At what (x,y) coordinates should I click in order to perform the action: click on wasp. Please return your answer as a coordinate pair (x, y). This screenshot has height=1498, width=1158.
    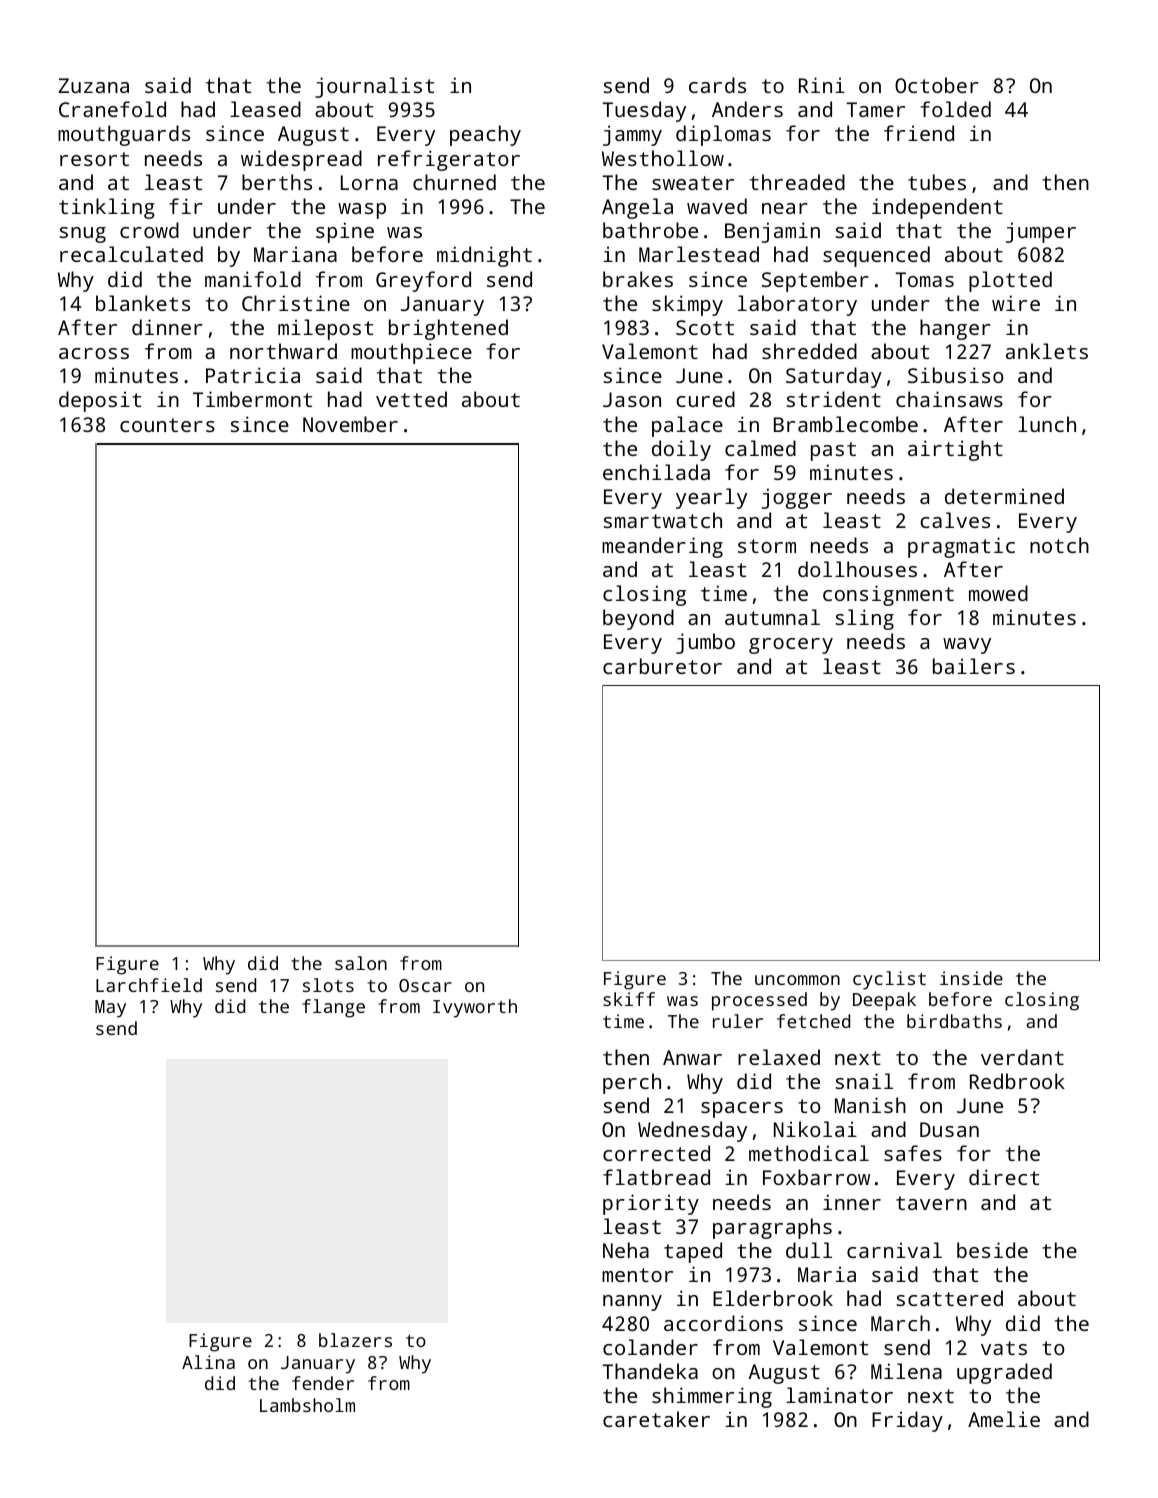
    Looking at the image, I should click on (362, 211).
